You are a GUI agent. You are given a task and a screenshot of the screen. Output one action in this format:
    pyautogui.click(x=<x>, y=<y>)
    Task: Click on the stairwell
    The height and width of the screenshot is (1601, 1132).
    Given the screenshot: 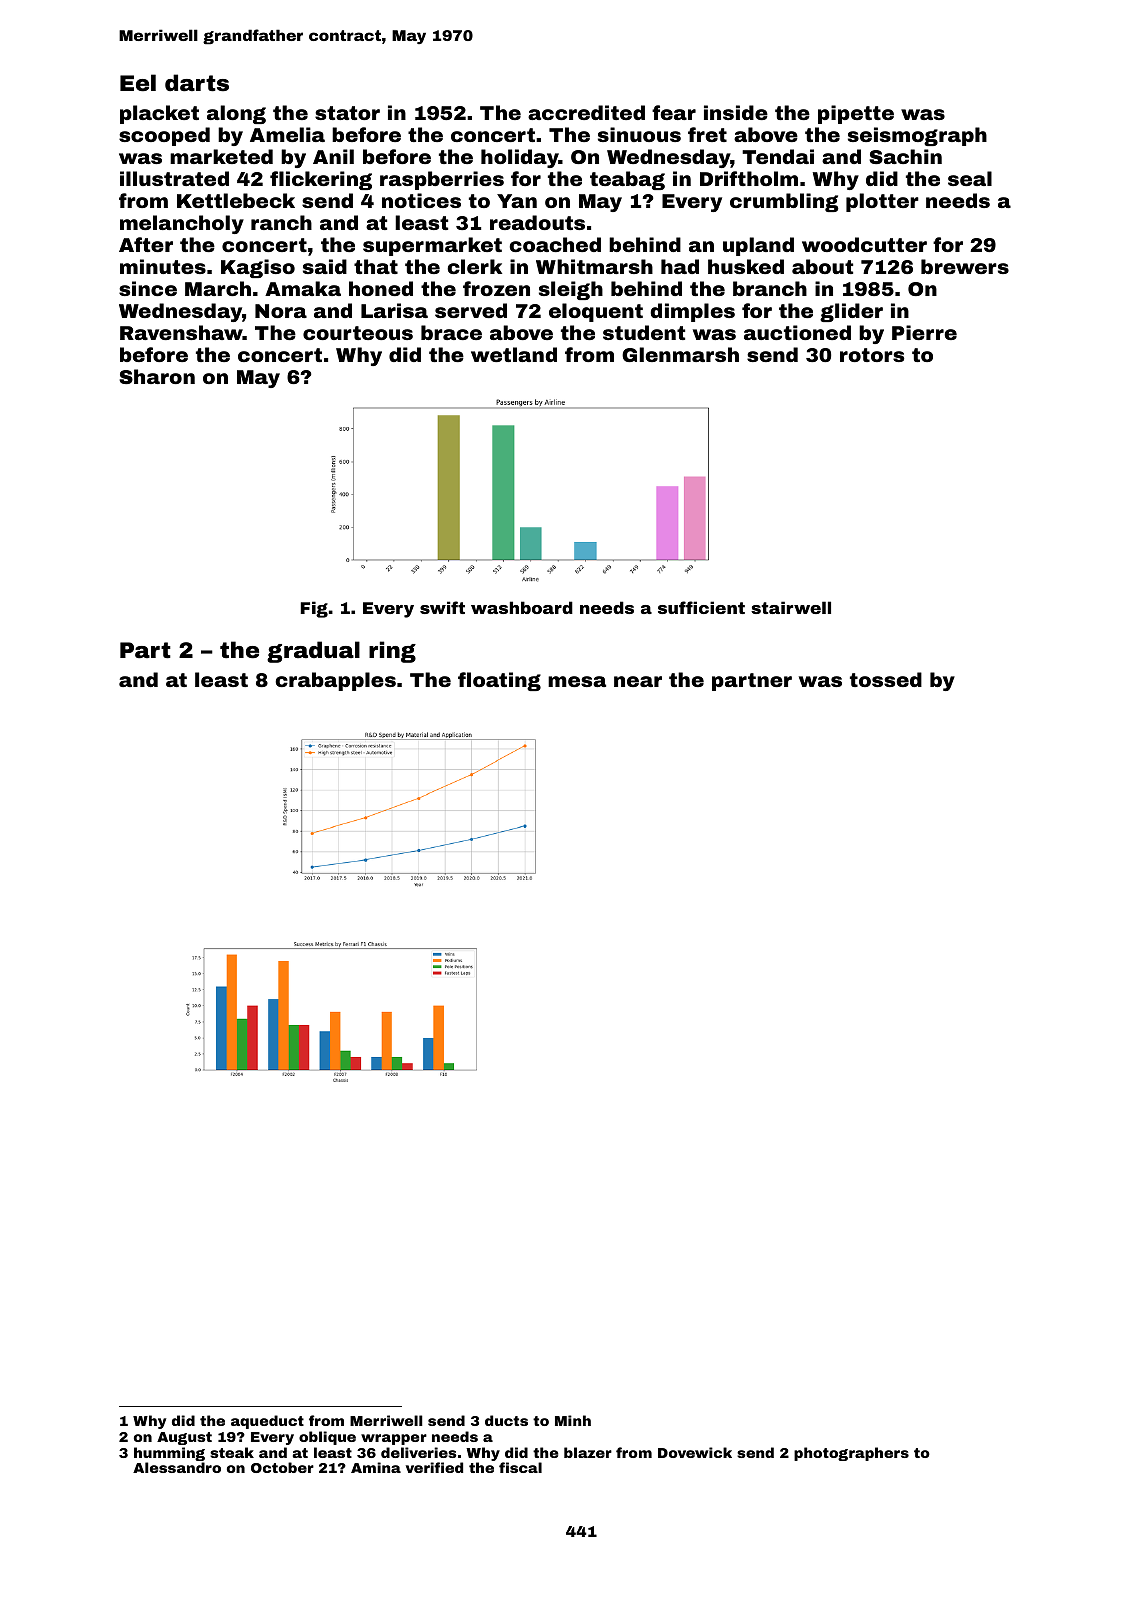 What is the action you would take?
    pyautogui.click(x=791, y=607)
